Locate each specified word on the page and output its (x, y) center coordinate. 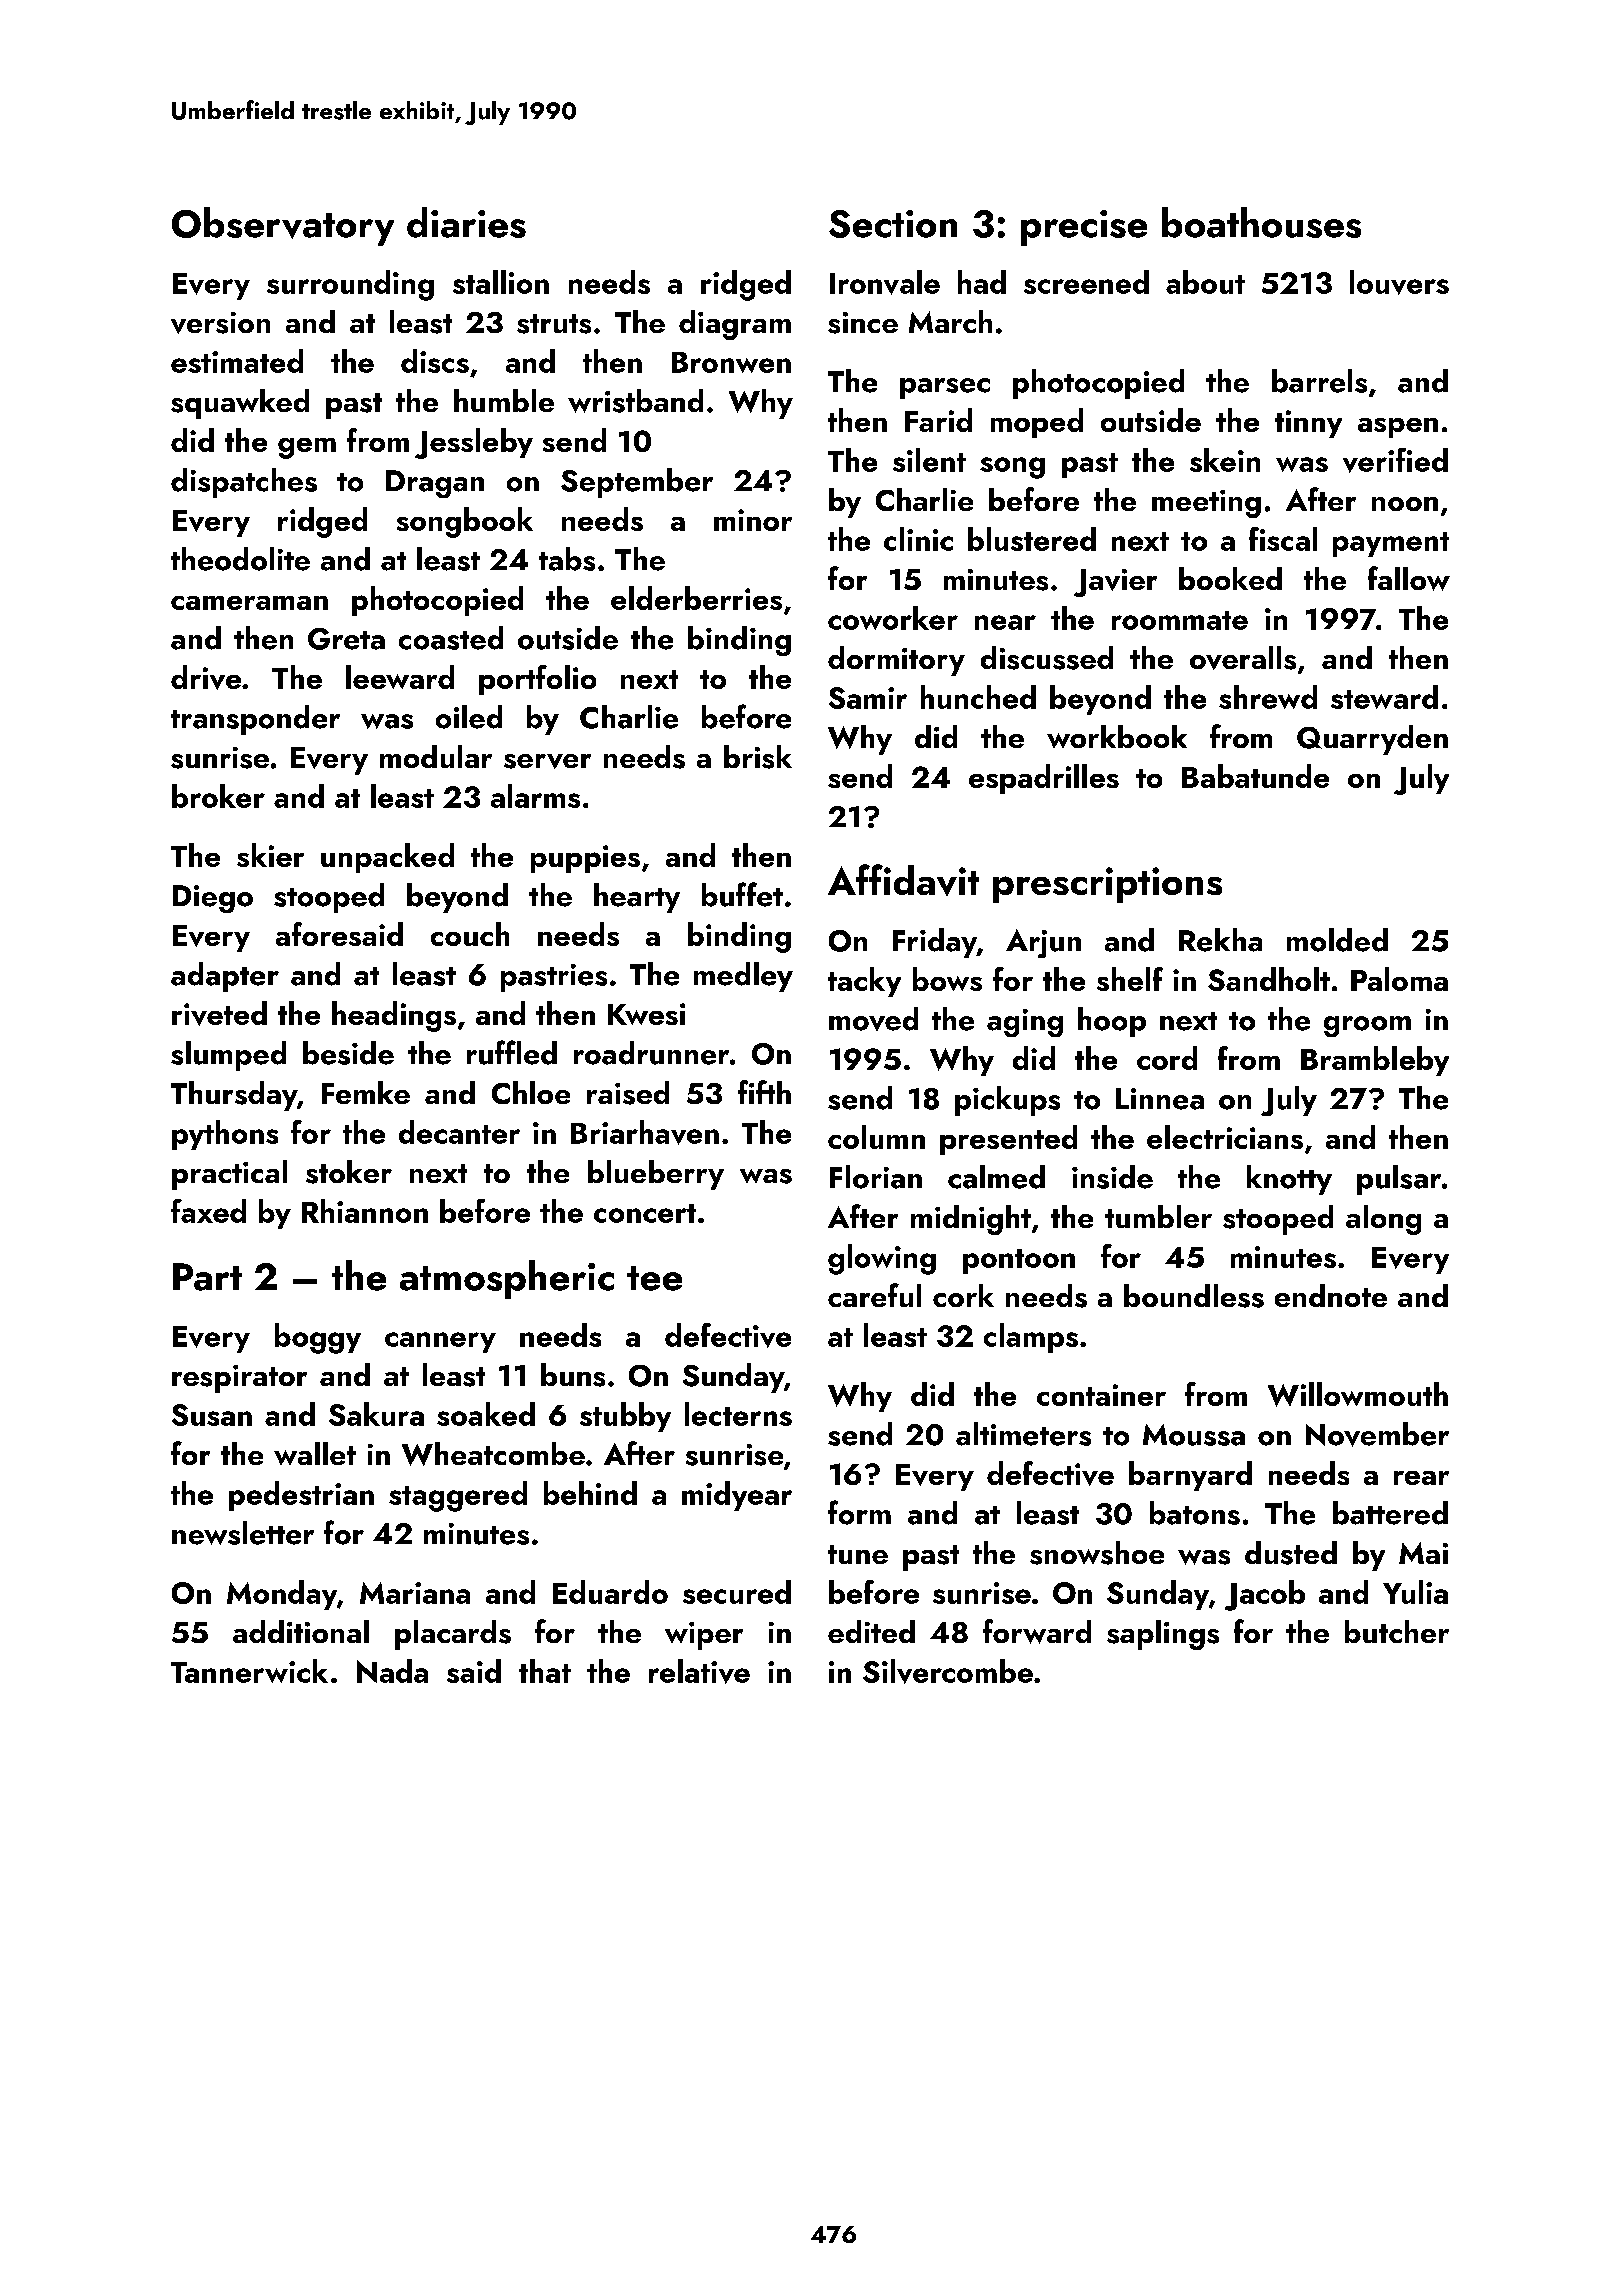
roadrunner (651, 1053)
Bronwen (731, 362)
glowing (882, 1259)
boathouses (1261, 222)
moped (1037, 423)
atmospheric (507, 1279)
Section (893, 224)
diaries (466, 222)
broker (218, 796)
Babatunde (1255, 776)
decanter (459, 1132)
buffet (742, 894)
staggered (458, 1496)
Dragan (435, 484)
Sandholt (1269, 979)
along (1383, 1220)
